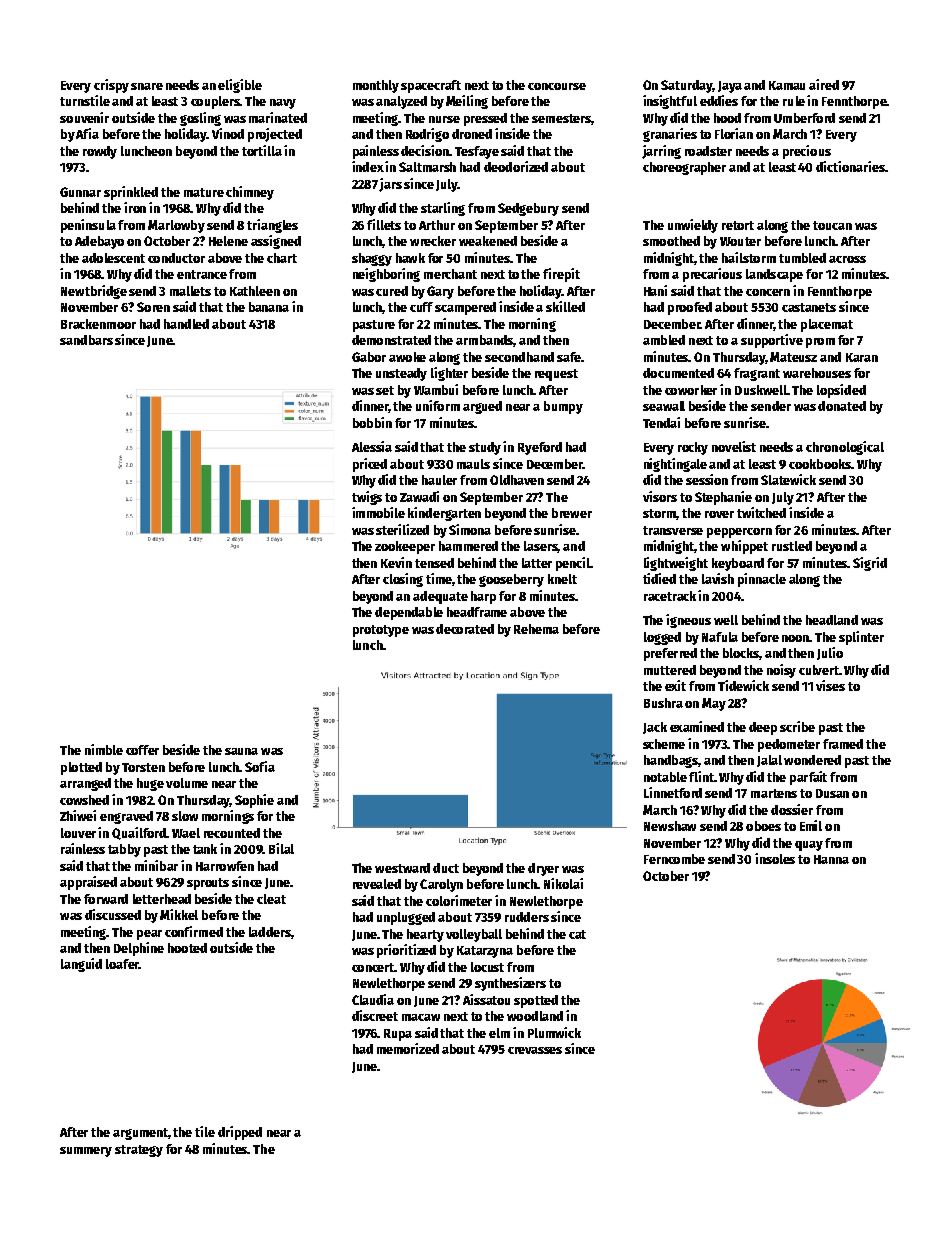  Describe the element at coordinates (824, 84) in the screenshot. I see `aired` at that location.
